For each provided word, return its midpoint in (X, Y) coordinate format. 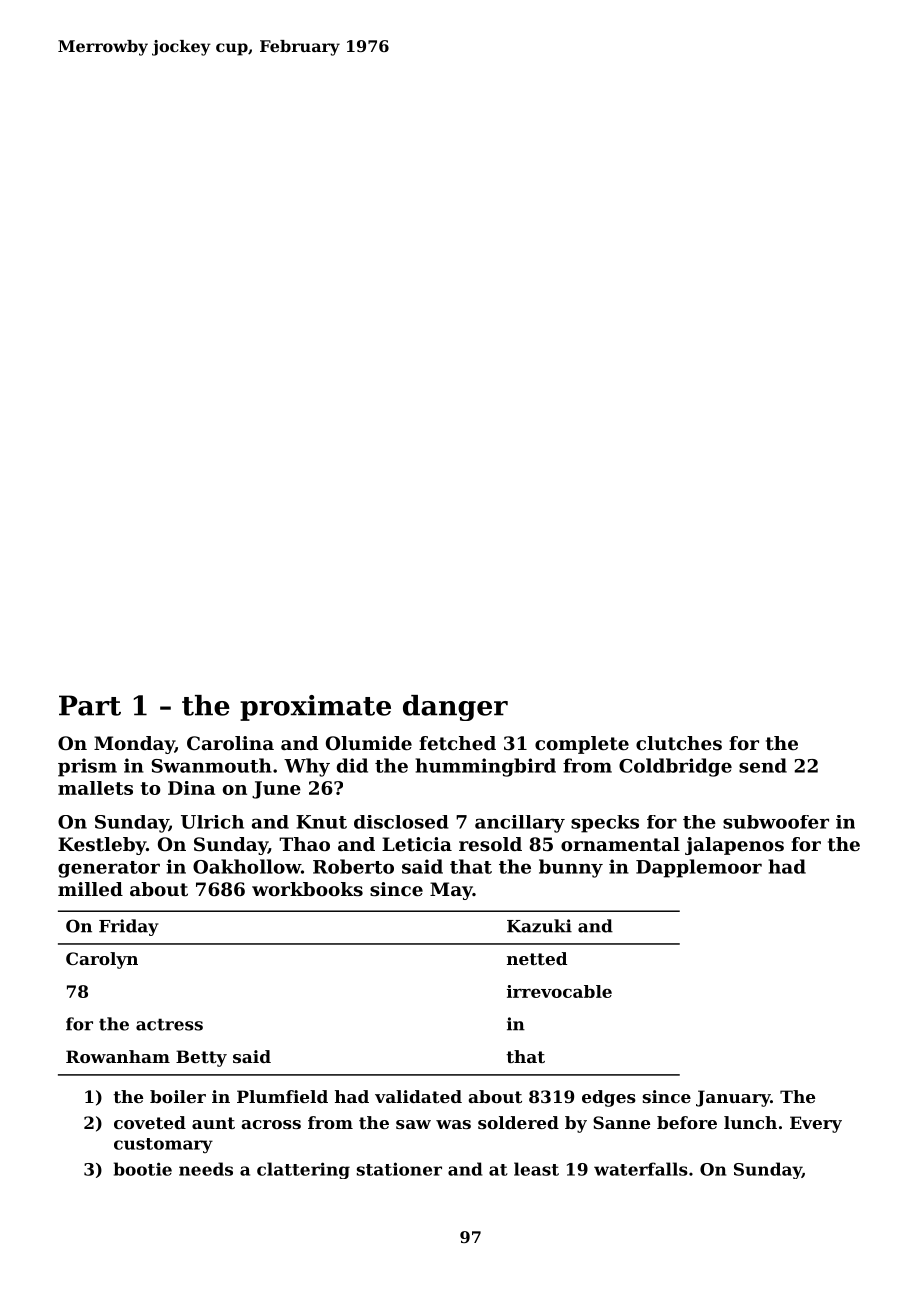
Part (90, 705)
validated (418, 1096)
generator (109, 869)
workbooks (307, 889)
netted (537, 958)
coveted (150, 1122)
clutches (679, 743)
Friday (129, 927)
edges (609, 1098)
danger (455, 708)
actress (169, 1024)
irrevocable (559, 991)
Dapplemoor (699, 868)
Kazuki (539, 926)
